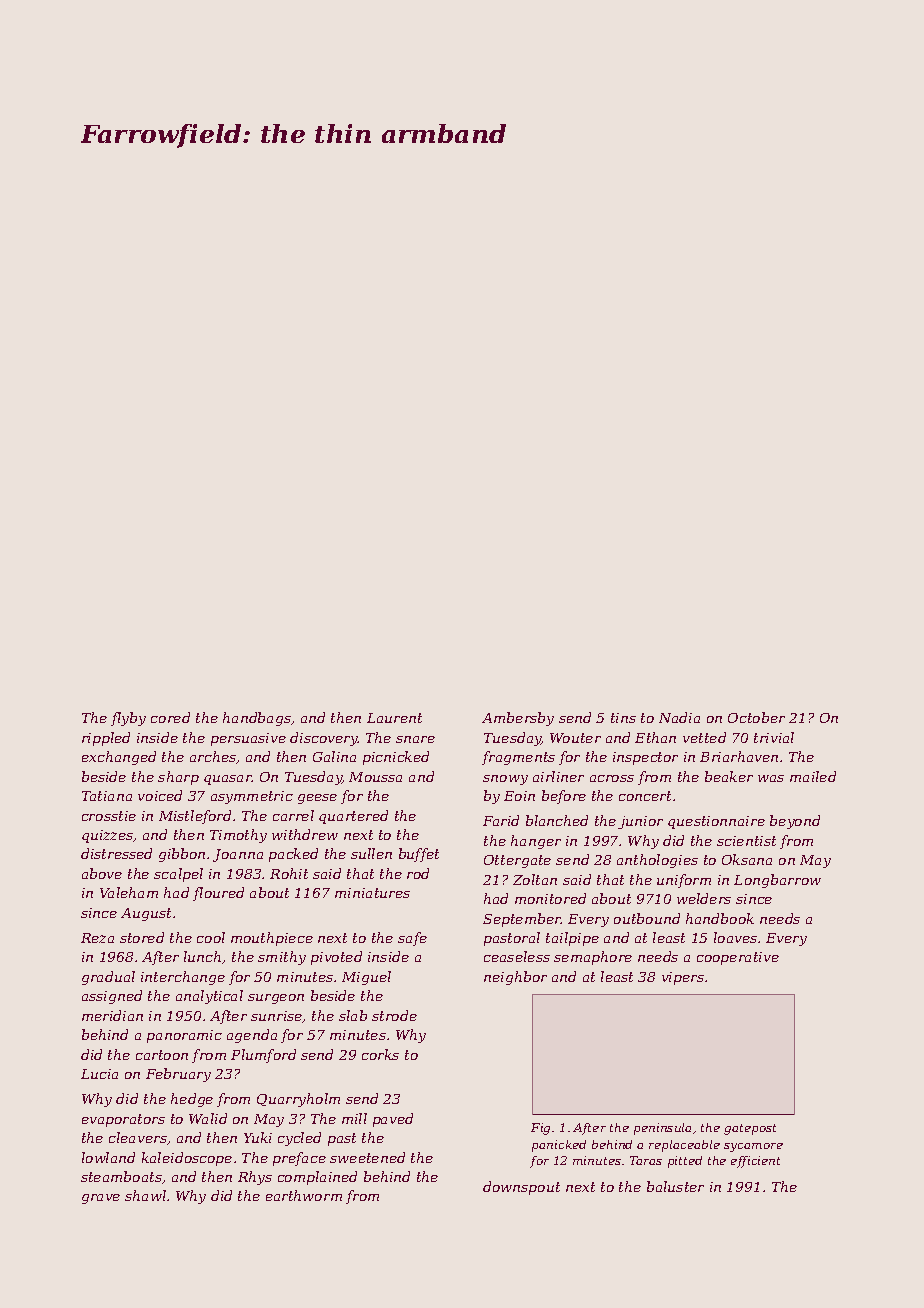 This screenshot has width=924, height=1308. What do you see at coordinates (160, 795) in the screenshot?
I see `voiced` at bounding box center [160, 795].
